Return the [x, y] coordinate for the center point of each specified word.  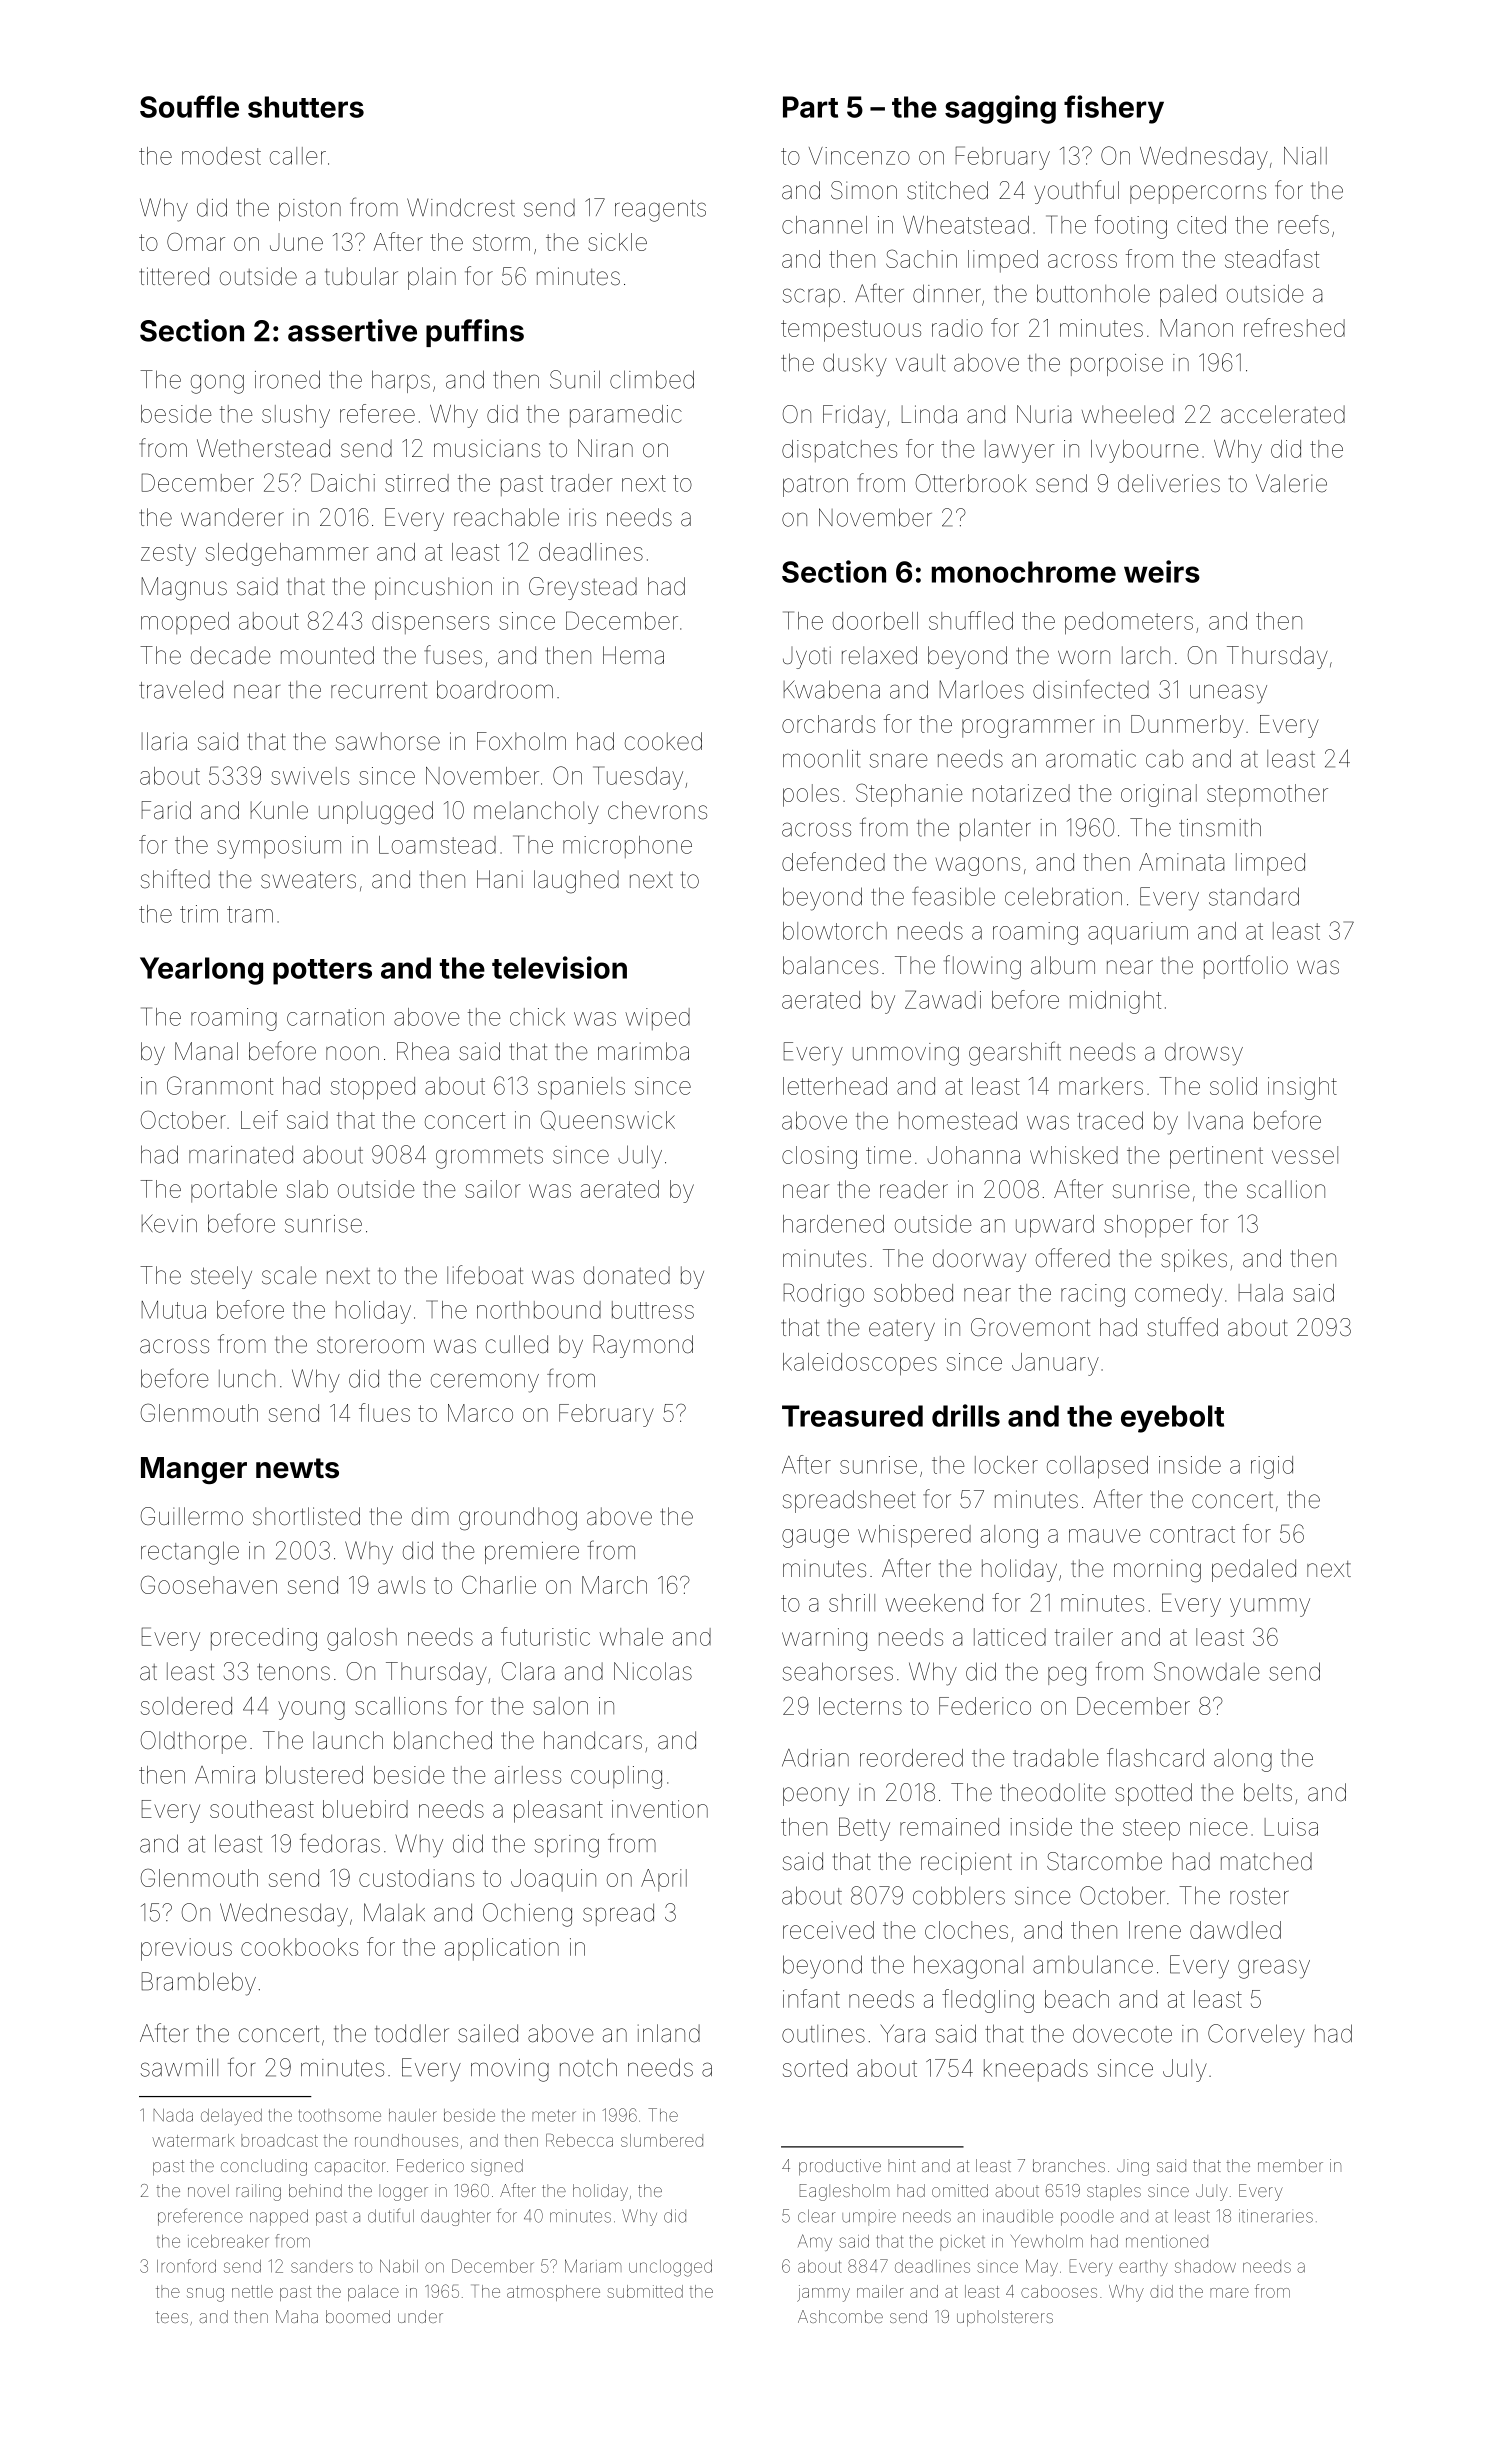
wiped [657, 1019]
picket [962, 2243]
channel [824, 225]
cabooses [1059, 2291]
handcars [593, 1740]
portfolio [1246, 967]
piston [310, 210]
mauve [1104, 1536]
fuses [453, 655]
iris [582, 517]
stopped [373, 1088]
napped [279, 2217]
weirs [1162, 571]
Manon [1197, 328]
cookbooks [299, 1947]
